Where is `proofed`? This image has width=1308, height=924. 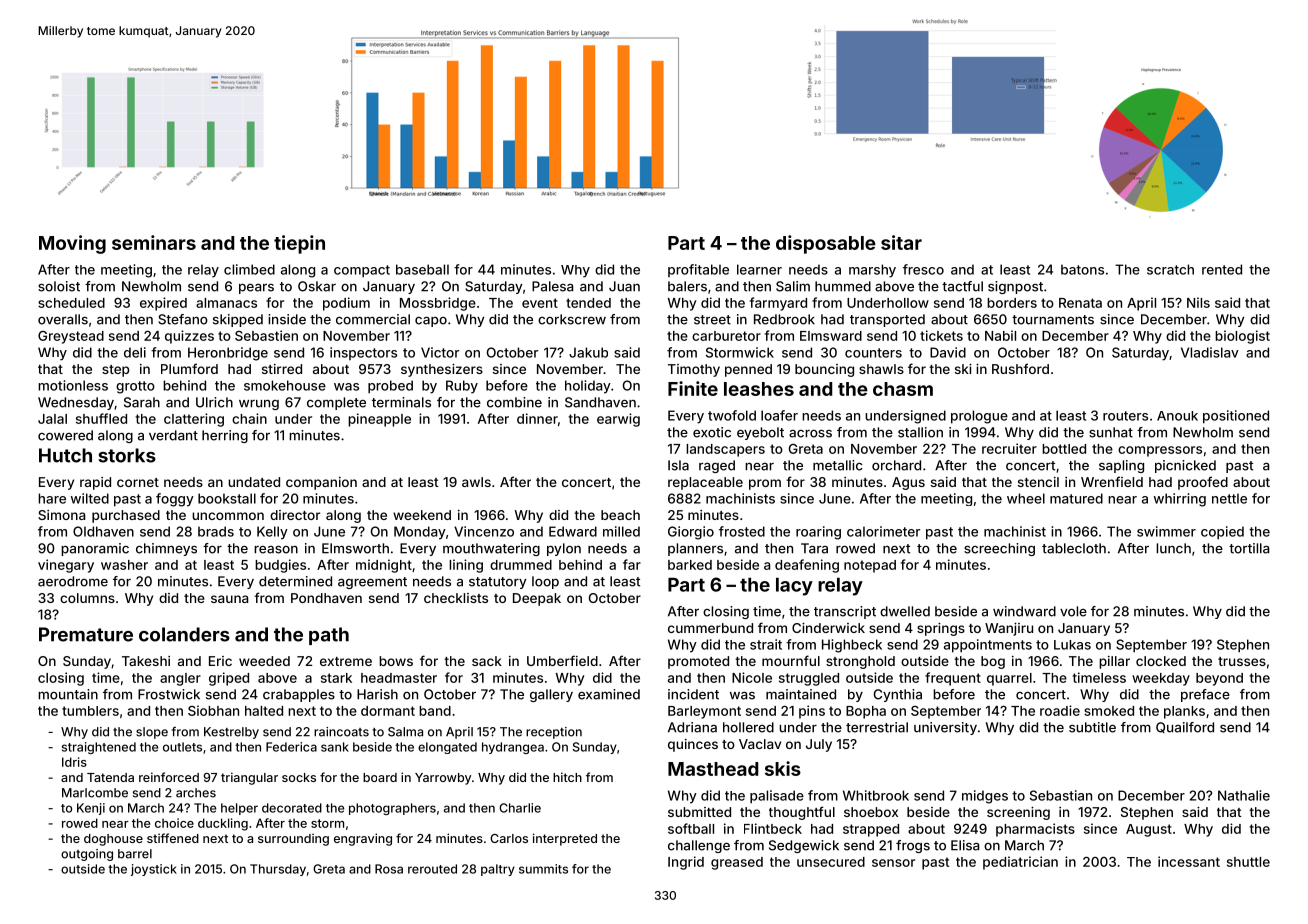
proofed is located at coordinates (1203, 483).
